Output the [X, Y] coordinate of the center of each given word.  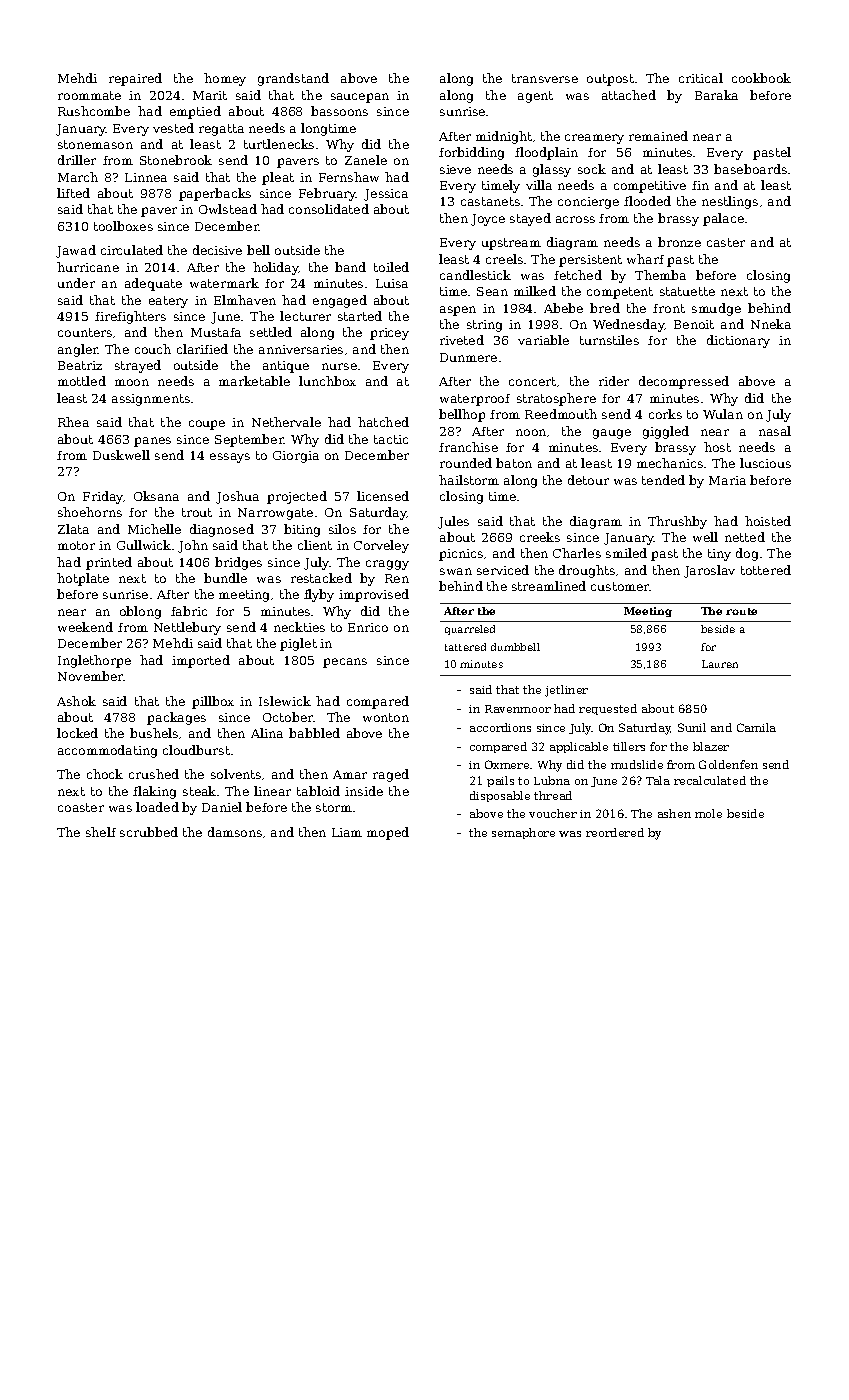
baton [514, 463]
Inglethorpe [94, 661]
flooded [647, 201]
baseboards [750, 169]
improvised [374, 595]
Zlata [73, 529]
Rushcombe [94, 111]
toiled [391, 267]
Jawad [76, 251]
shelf [101, 832]
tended [663, 480]
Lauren [720, 664]
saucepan [360, 98]
